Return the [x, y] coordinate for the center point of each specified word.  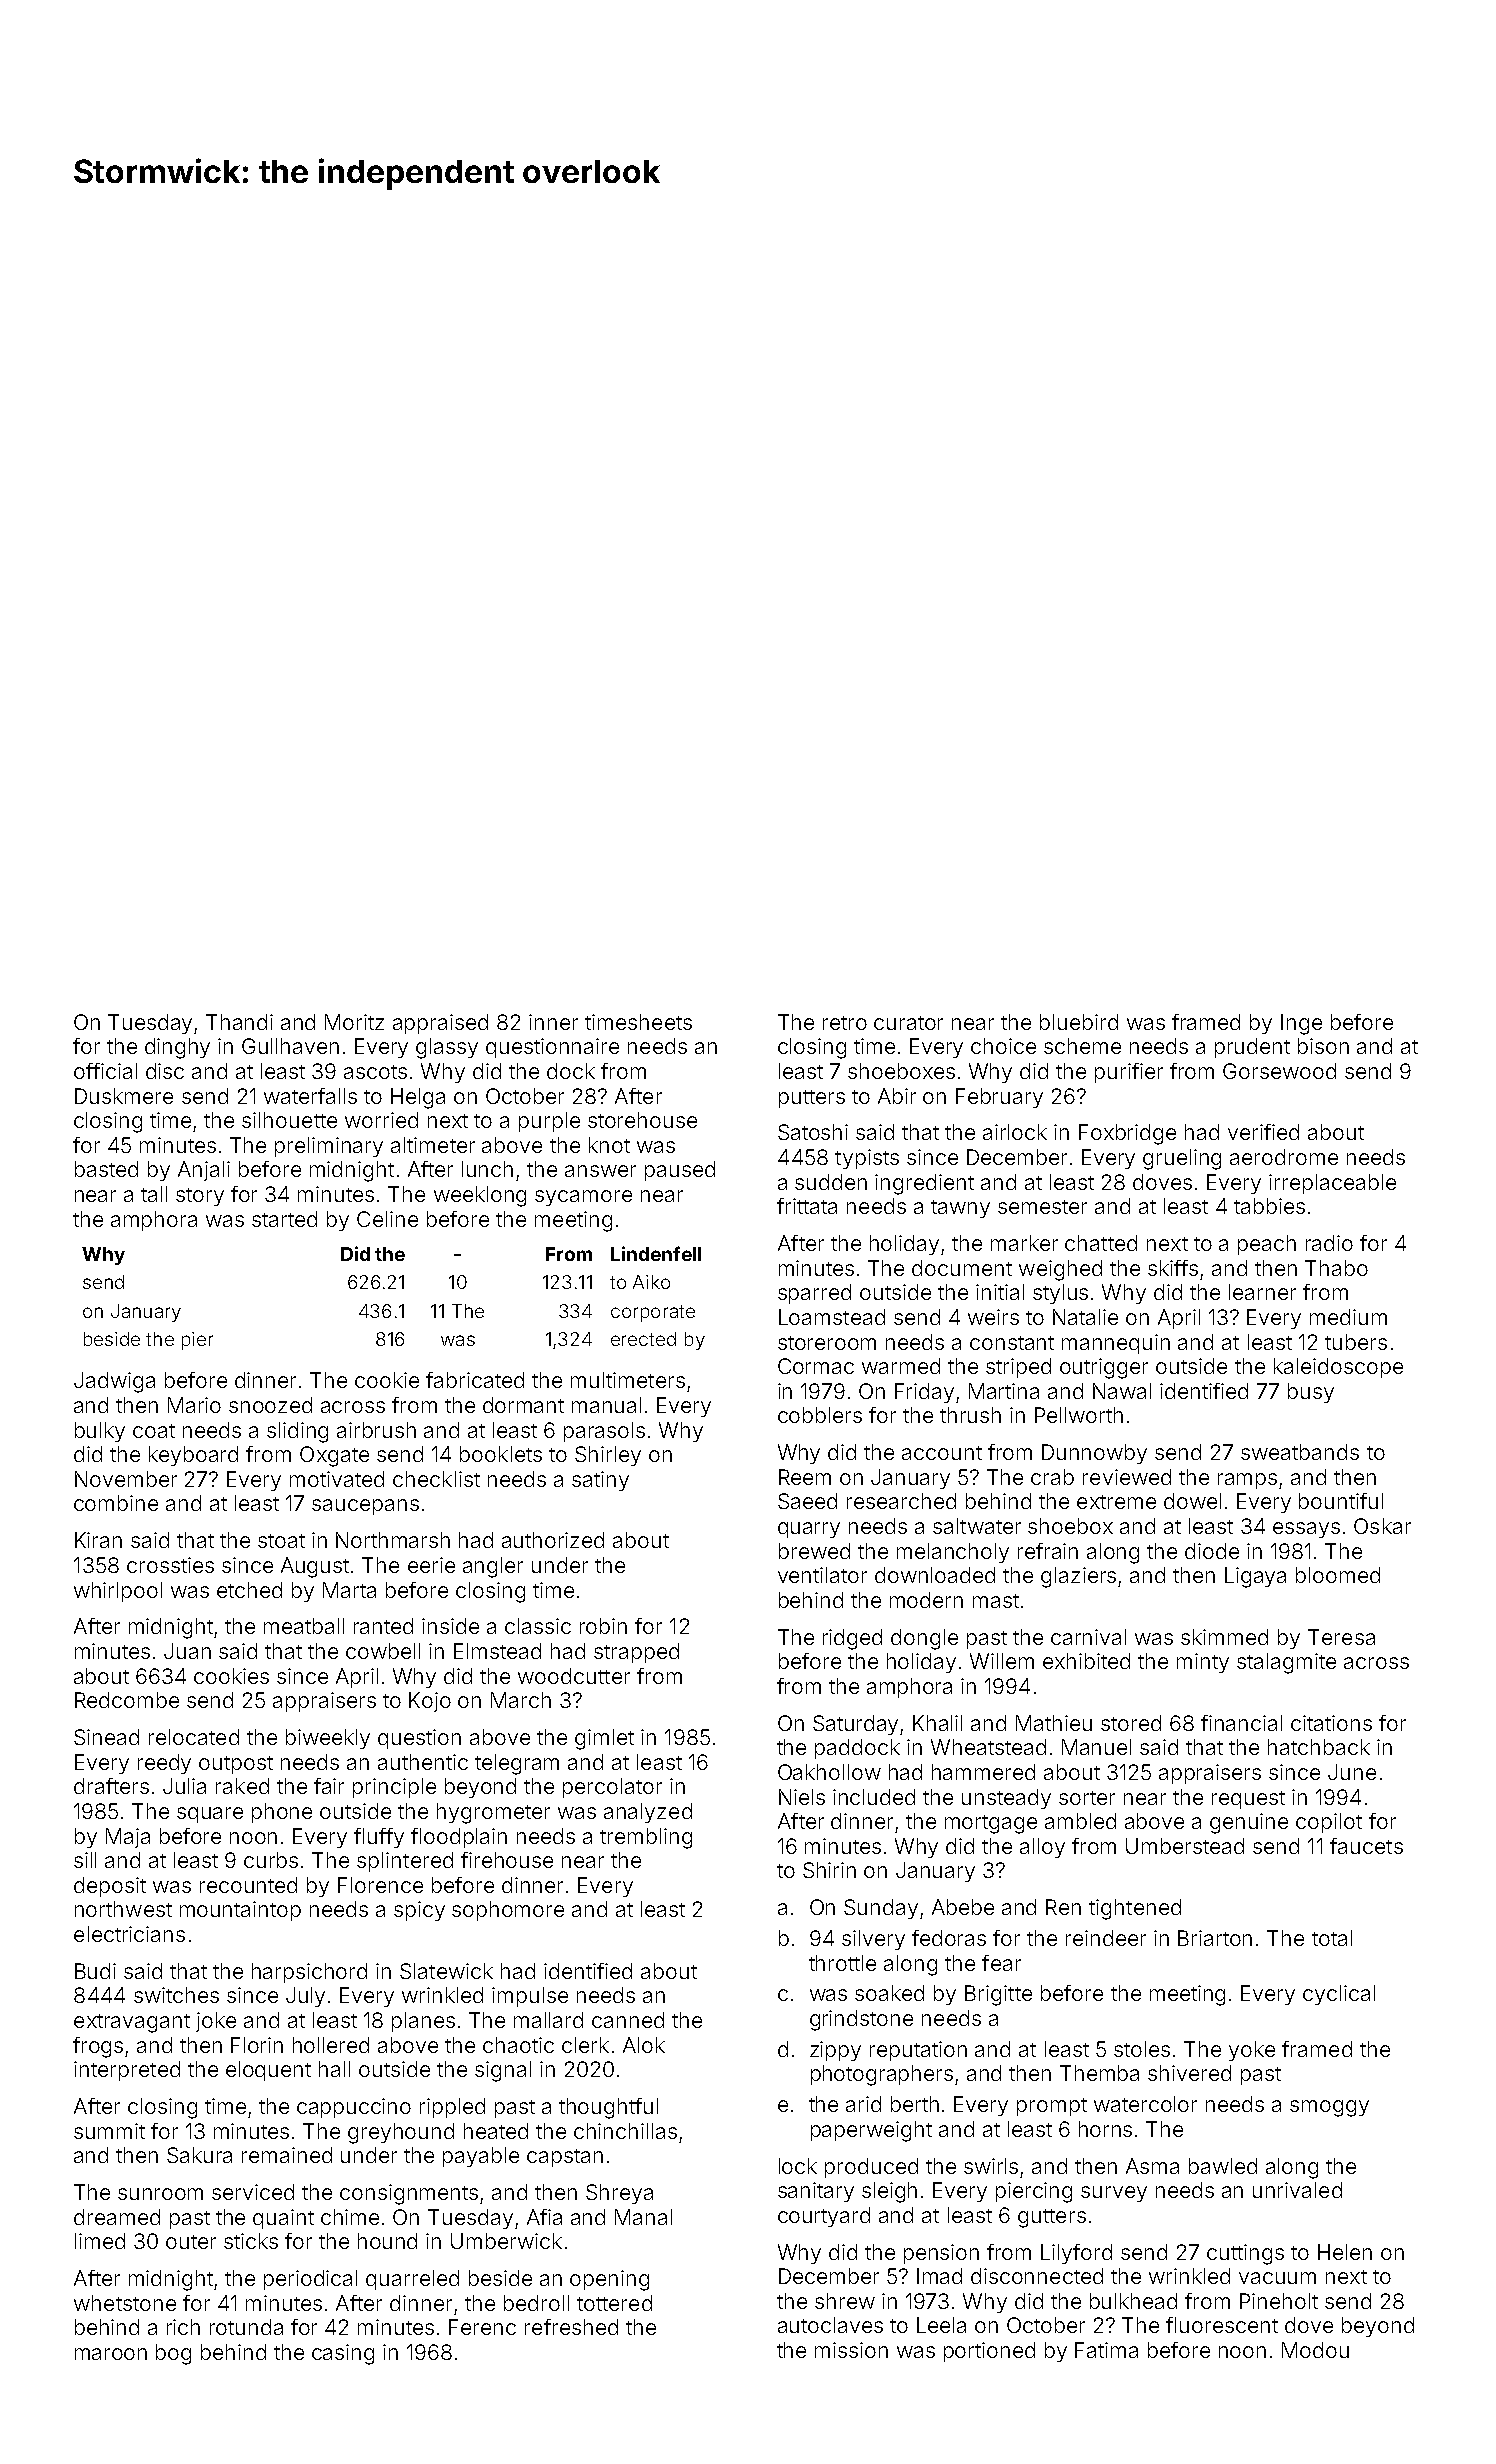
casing [343, 2354]
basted [106, 1169]
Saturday [857, 1725]
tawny [960, 1209]
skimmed [1224, 1637]
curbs [271, 1860]
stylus [1060, 1294]
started [284, 1219]
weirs [993, 1317]
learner [1262, 1292]
